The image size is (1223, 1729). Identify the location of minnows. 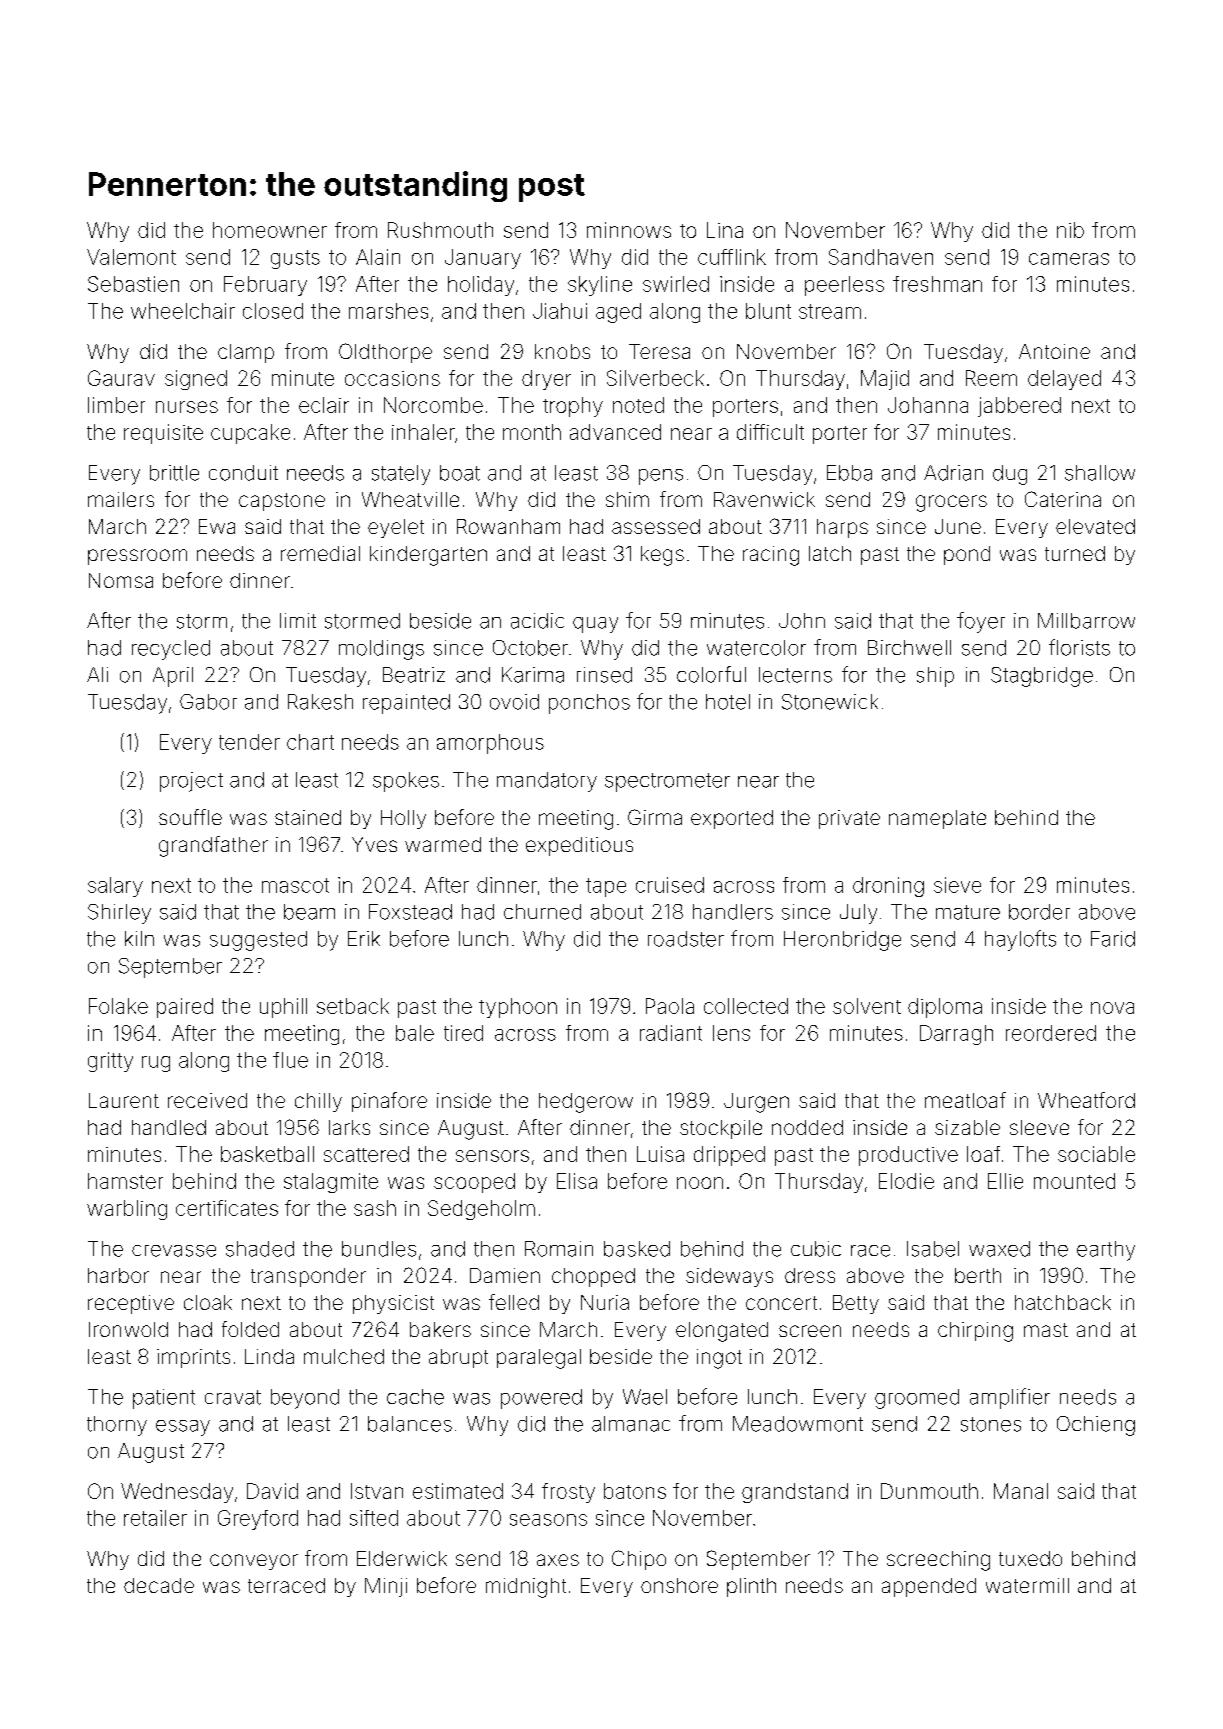
(629, 230).
